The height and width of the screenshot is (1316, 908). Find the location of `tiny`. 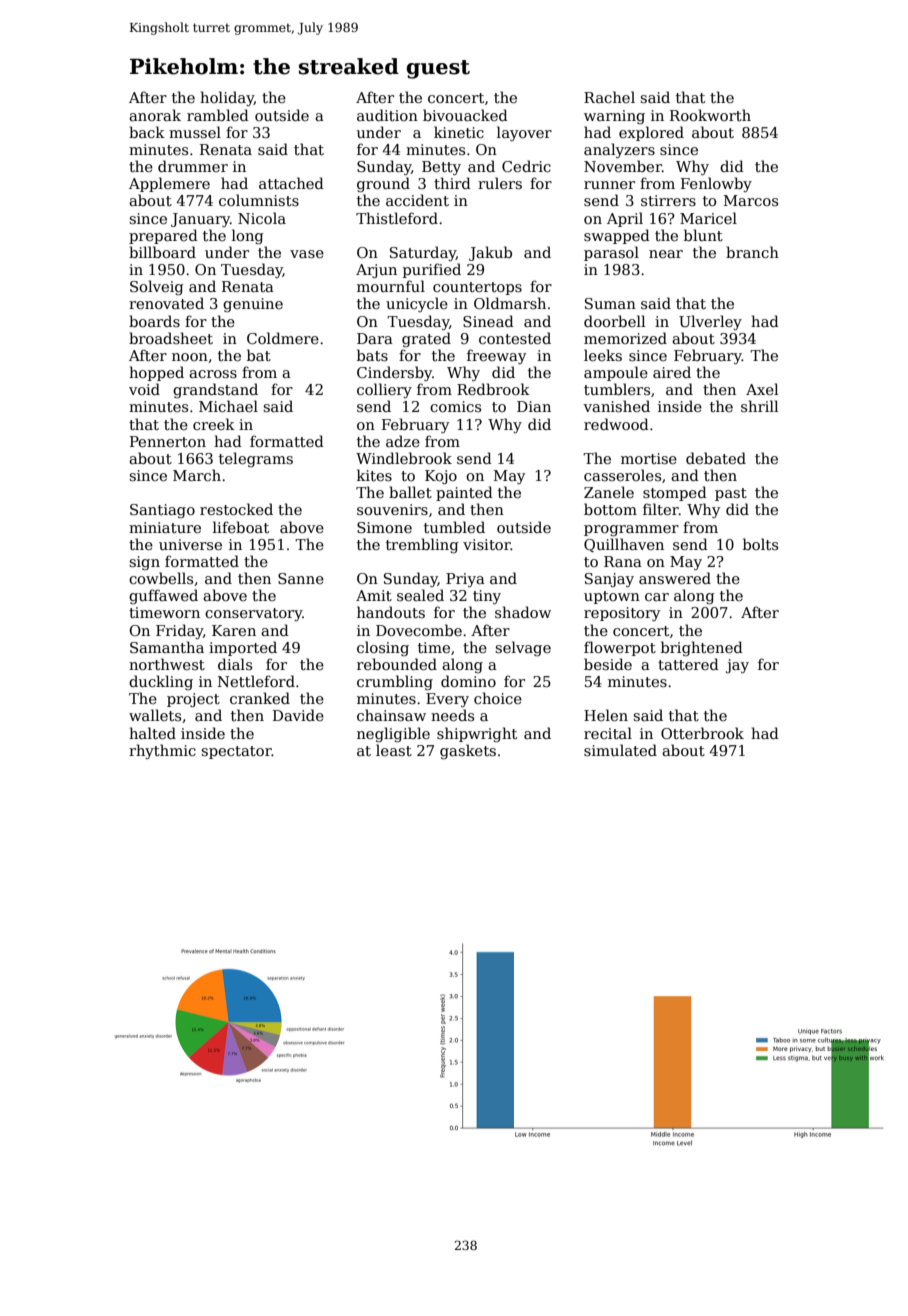

tiny is located at coordinates (487, 597).
